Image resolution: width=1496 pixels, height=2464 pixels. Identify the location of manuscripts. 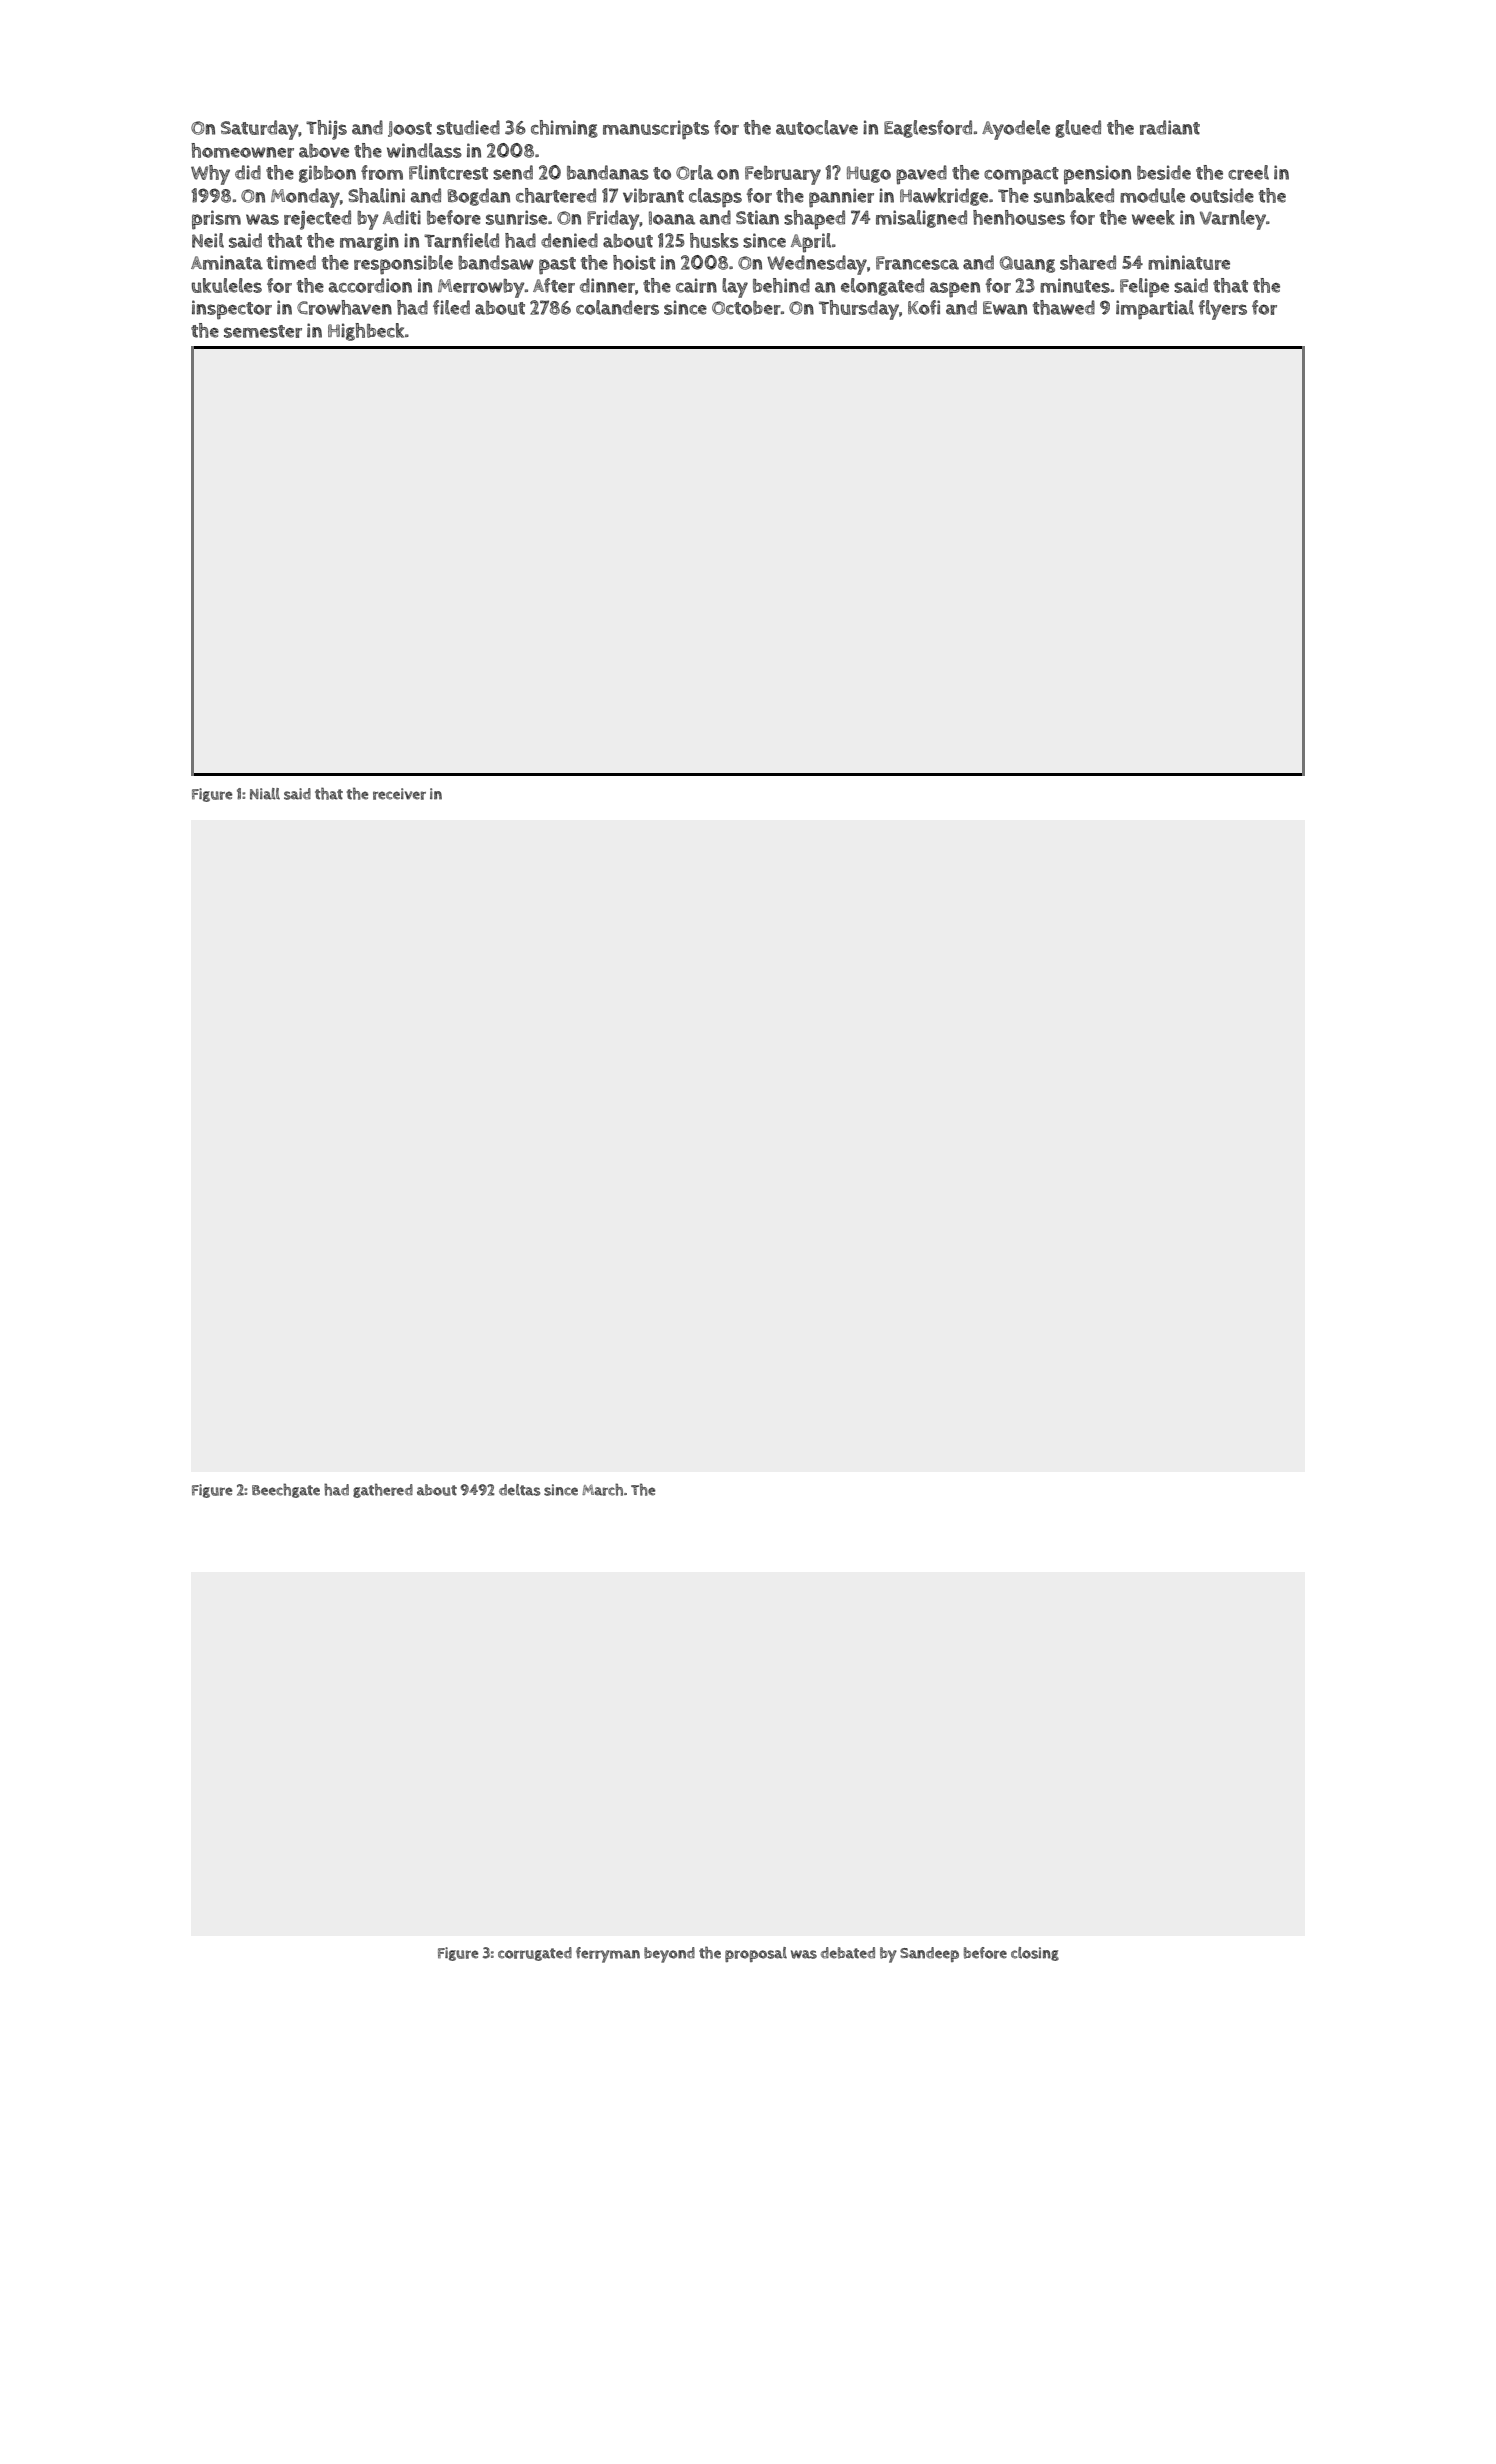
(656, 130).
